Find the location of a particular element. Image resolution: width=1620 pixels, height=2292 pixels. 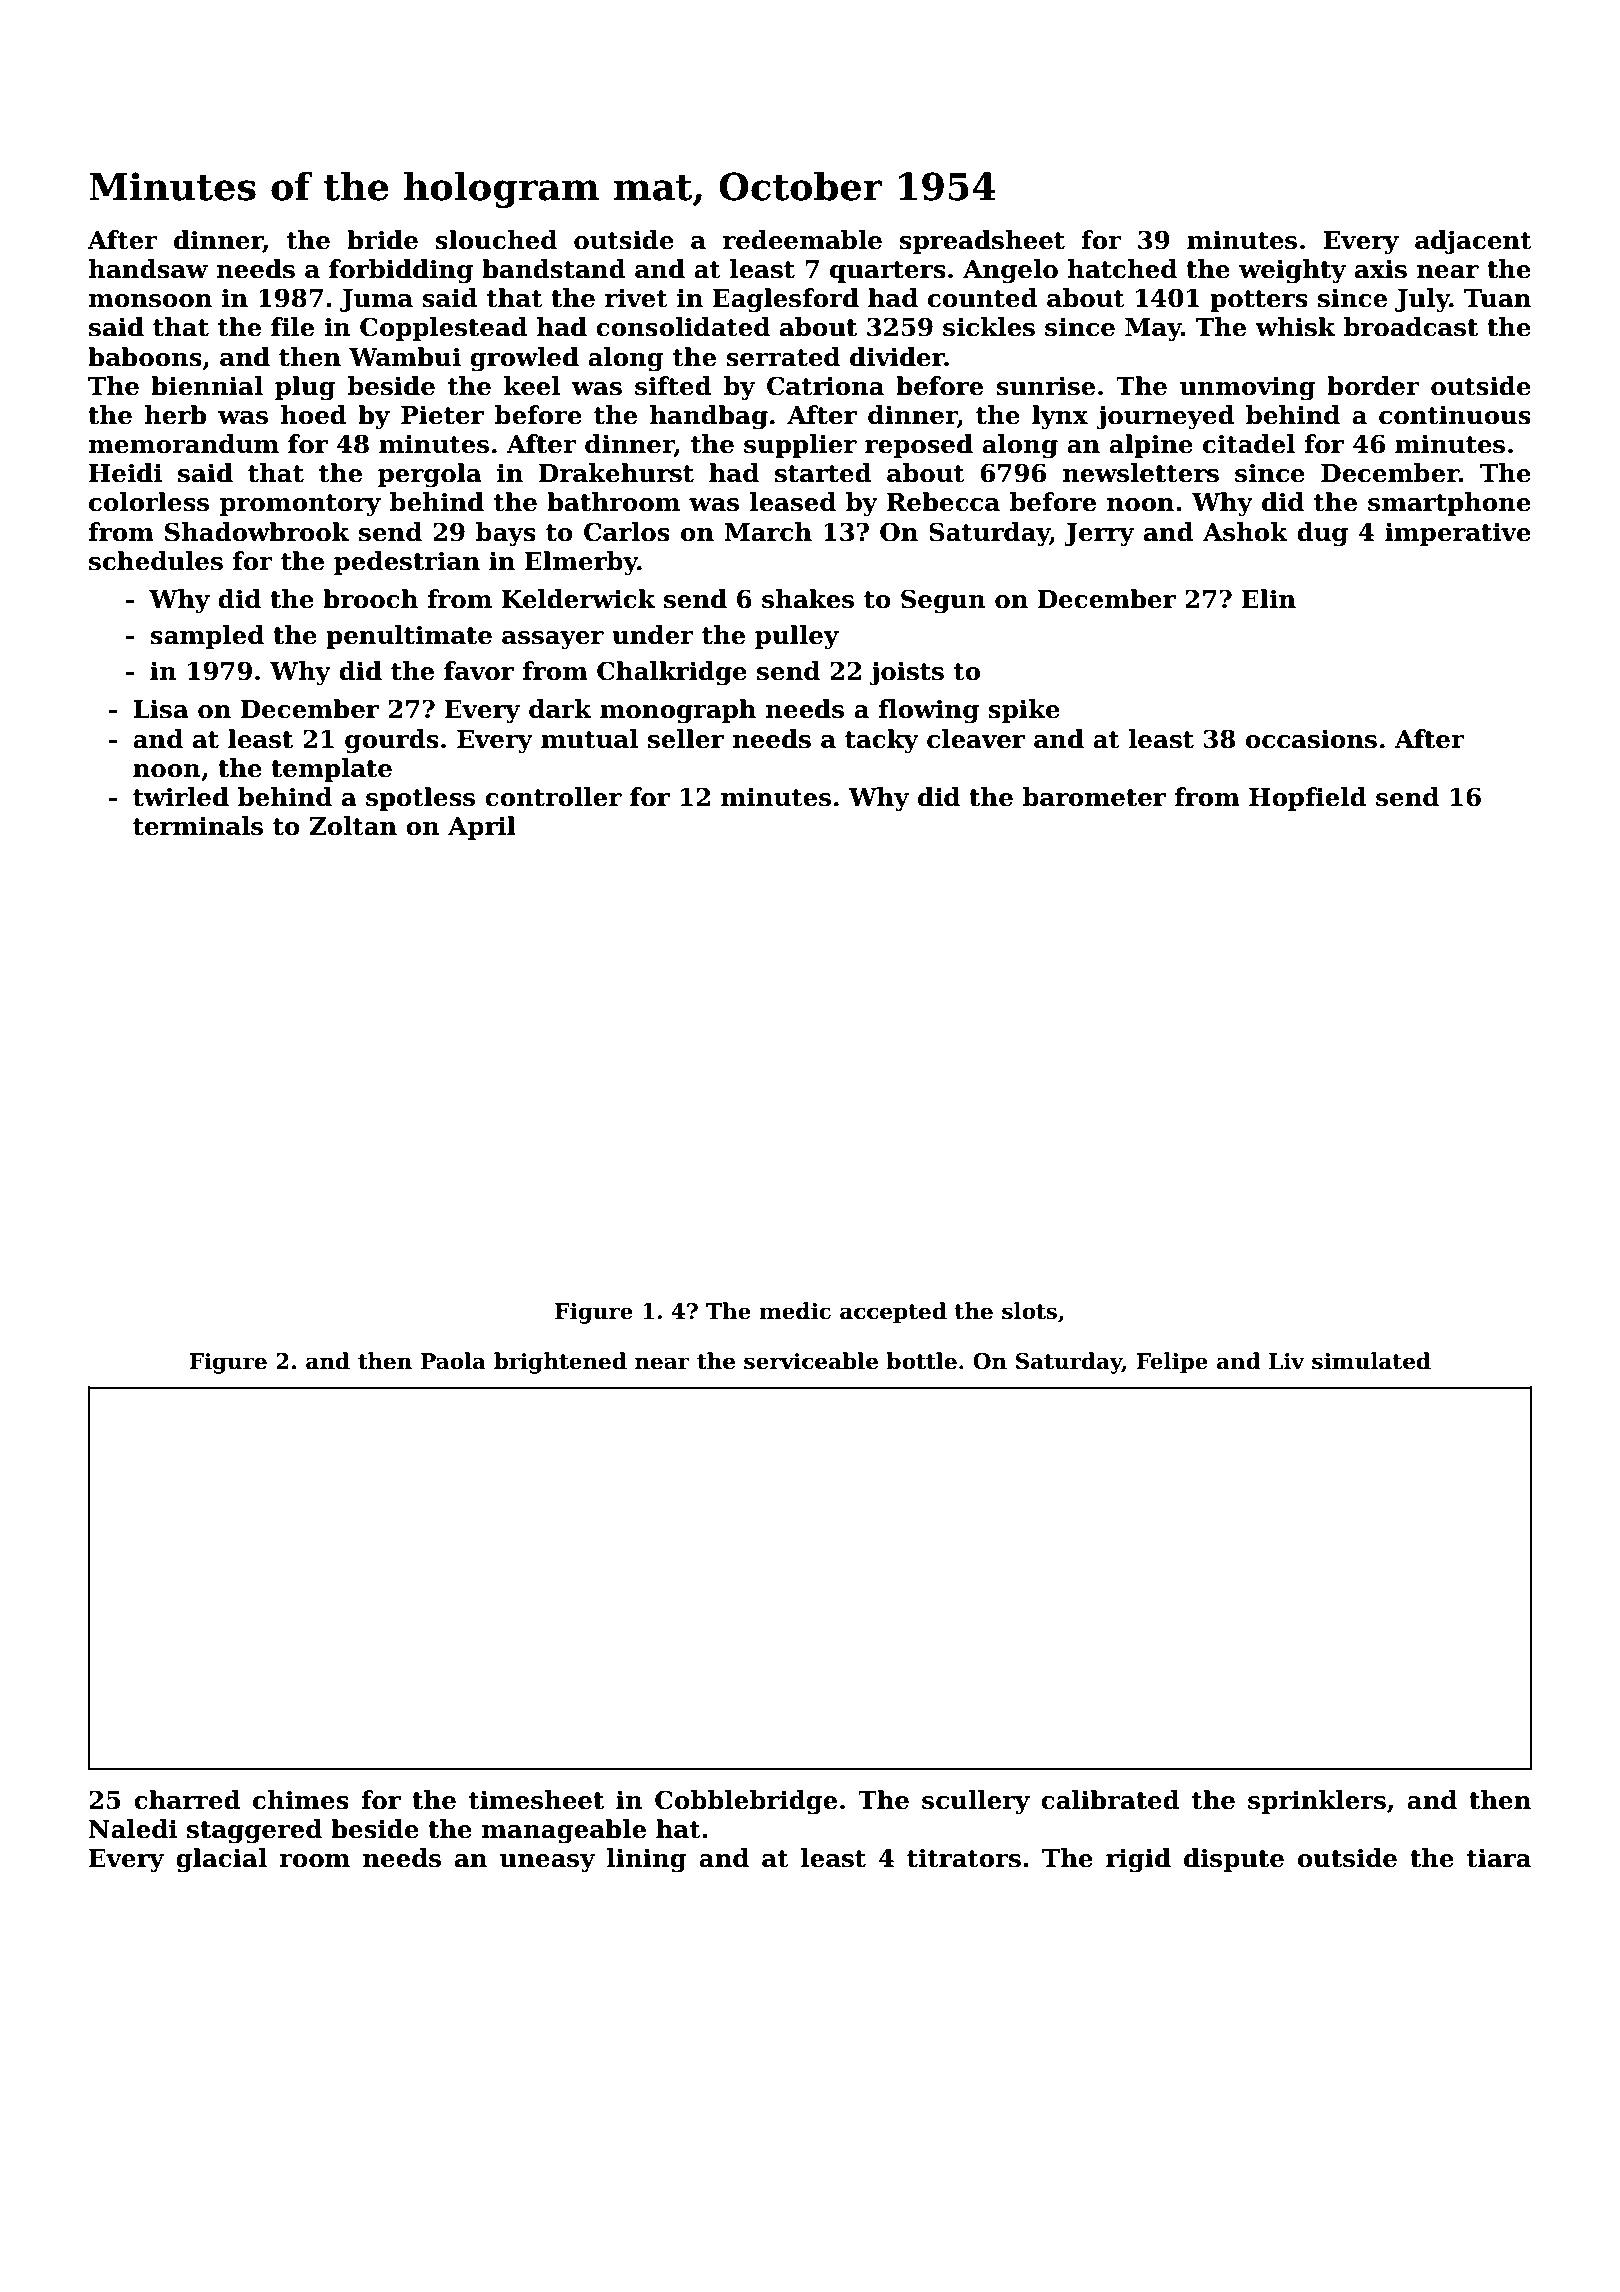

brightened is located at coordinates (560, 1363).
